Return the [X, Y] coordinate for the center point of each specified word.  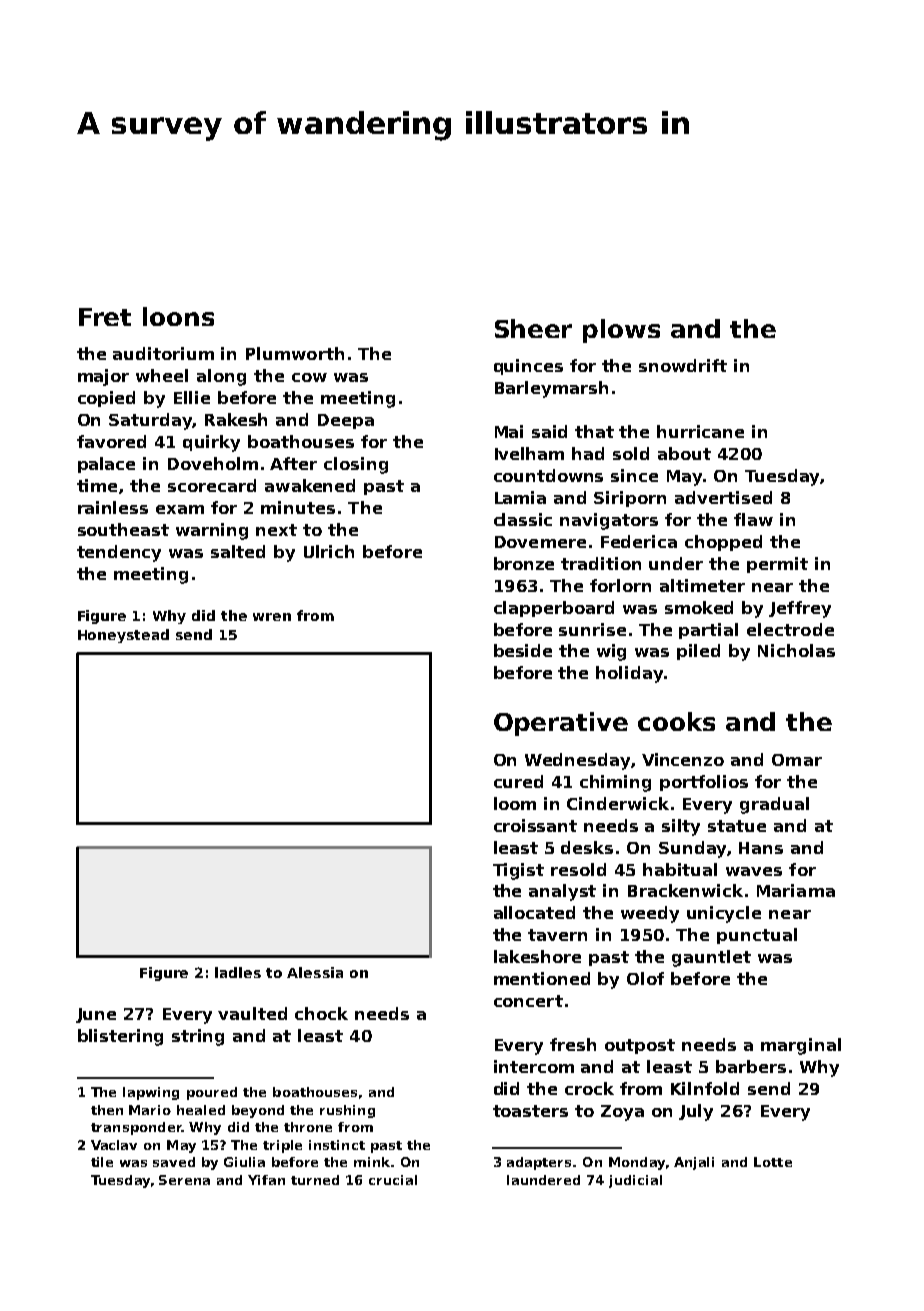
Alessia [315, 972]
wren [272, 617]
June [96, 1015]
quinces [528, 367]
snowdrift [683, 365]
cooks [676, 721]
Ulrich [329, 551]
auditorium [163, 353]
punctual [757, 936]
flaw [753, 519]
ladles [238, 972]
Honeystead [123, 636]
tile [102, 1162]
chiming [615, 783]
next [276, 530]
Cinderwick [618, 803]
